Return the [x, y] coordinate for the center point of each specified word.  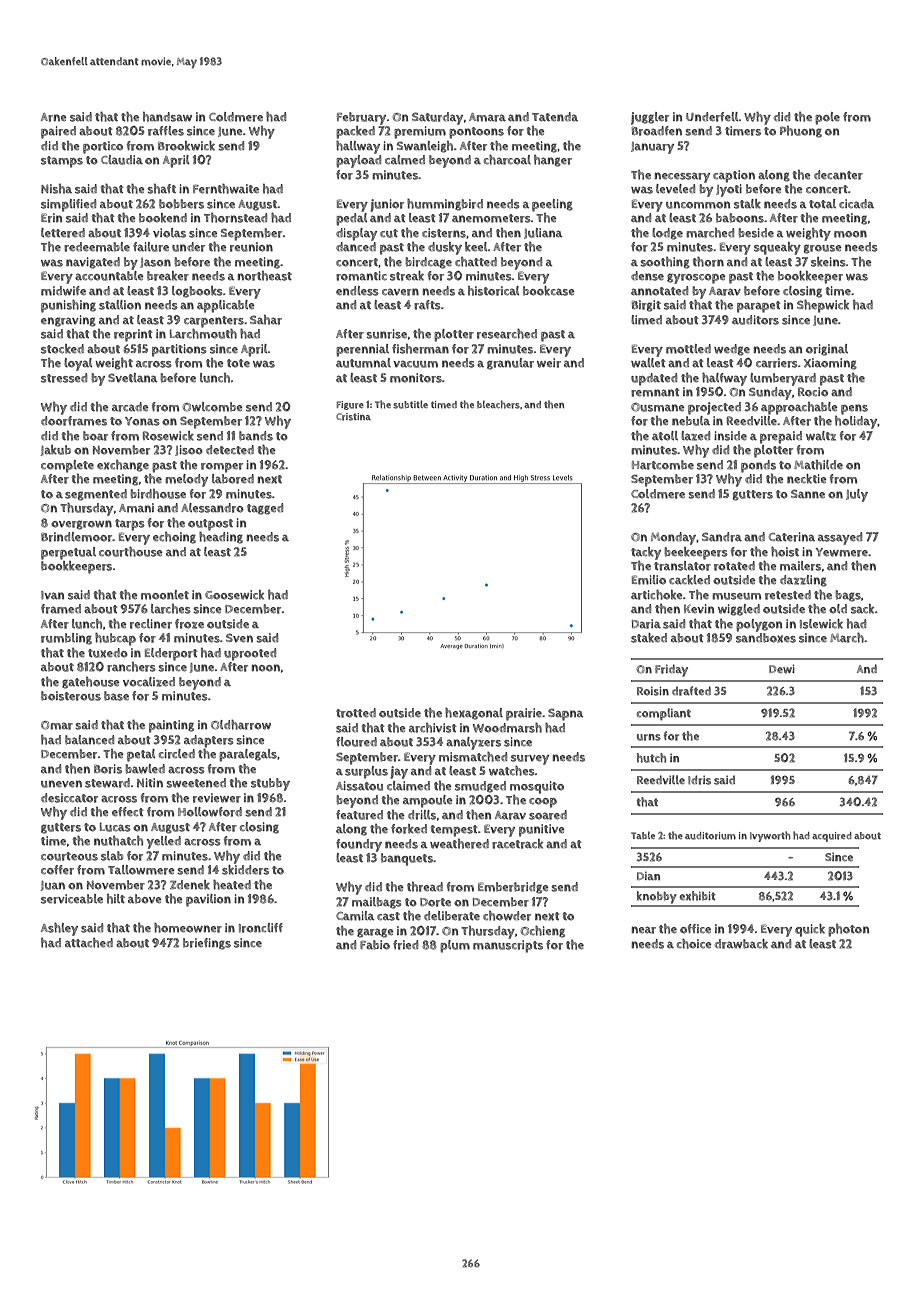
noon [265, 668]
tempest [454, 831]
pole [827, 118]
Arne [54, 117]
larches [171, 609]
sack [862, 609]
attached [89, 943]
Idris [699, 780]
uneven [61, 784]
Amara [487, 117]
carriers [777, 363]
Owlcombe [213, 407]
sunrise [386, 334]
